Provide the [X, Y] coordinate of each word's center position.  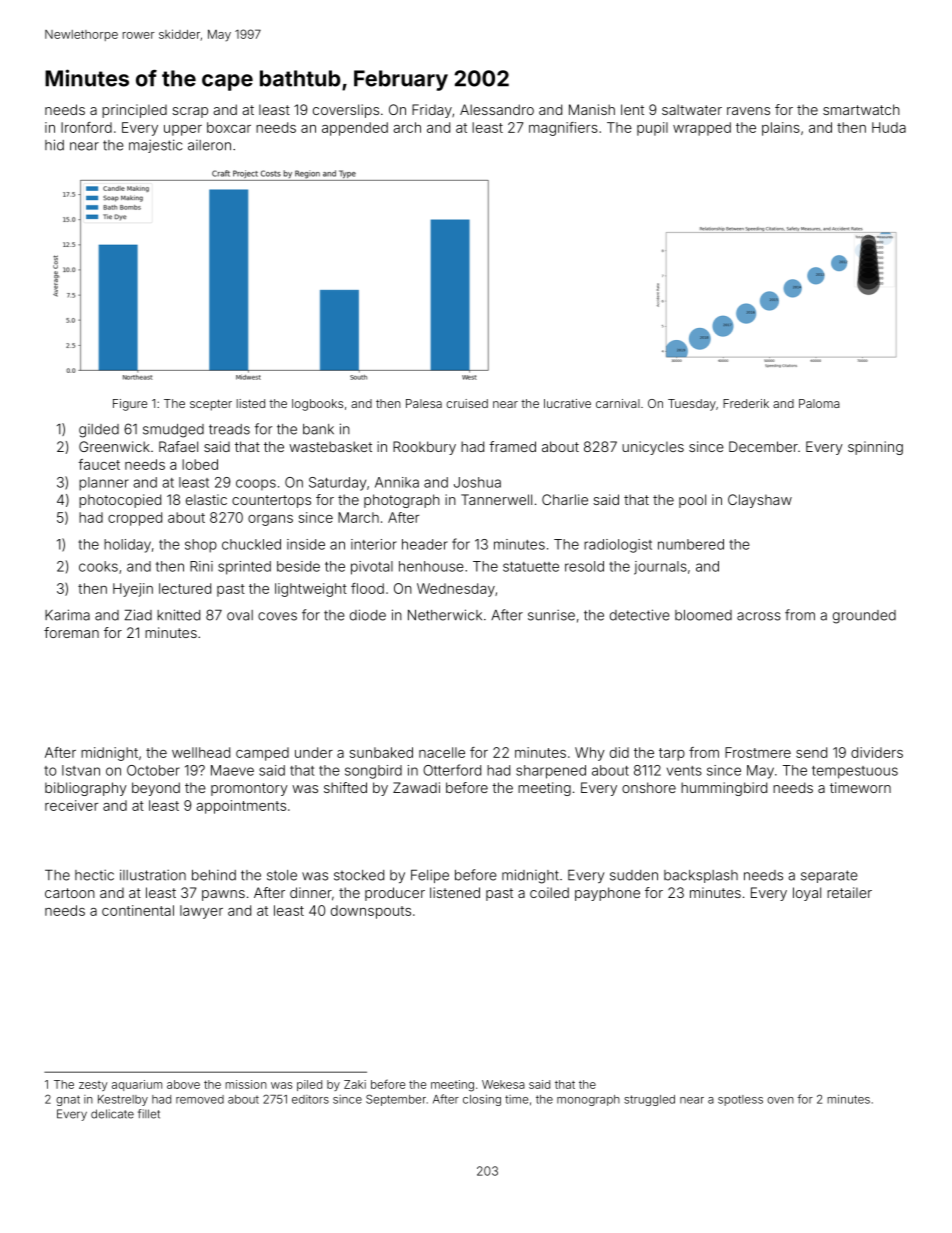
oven [780, 1100]
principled [134, 111]
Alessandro [497, 109]
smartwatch [861, 109]
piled [309, 1085]
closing [482, 1100]
